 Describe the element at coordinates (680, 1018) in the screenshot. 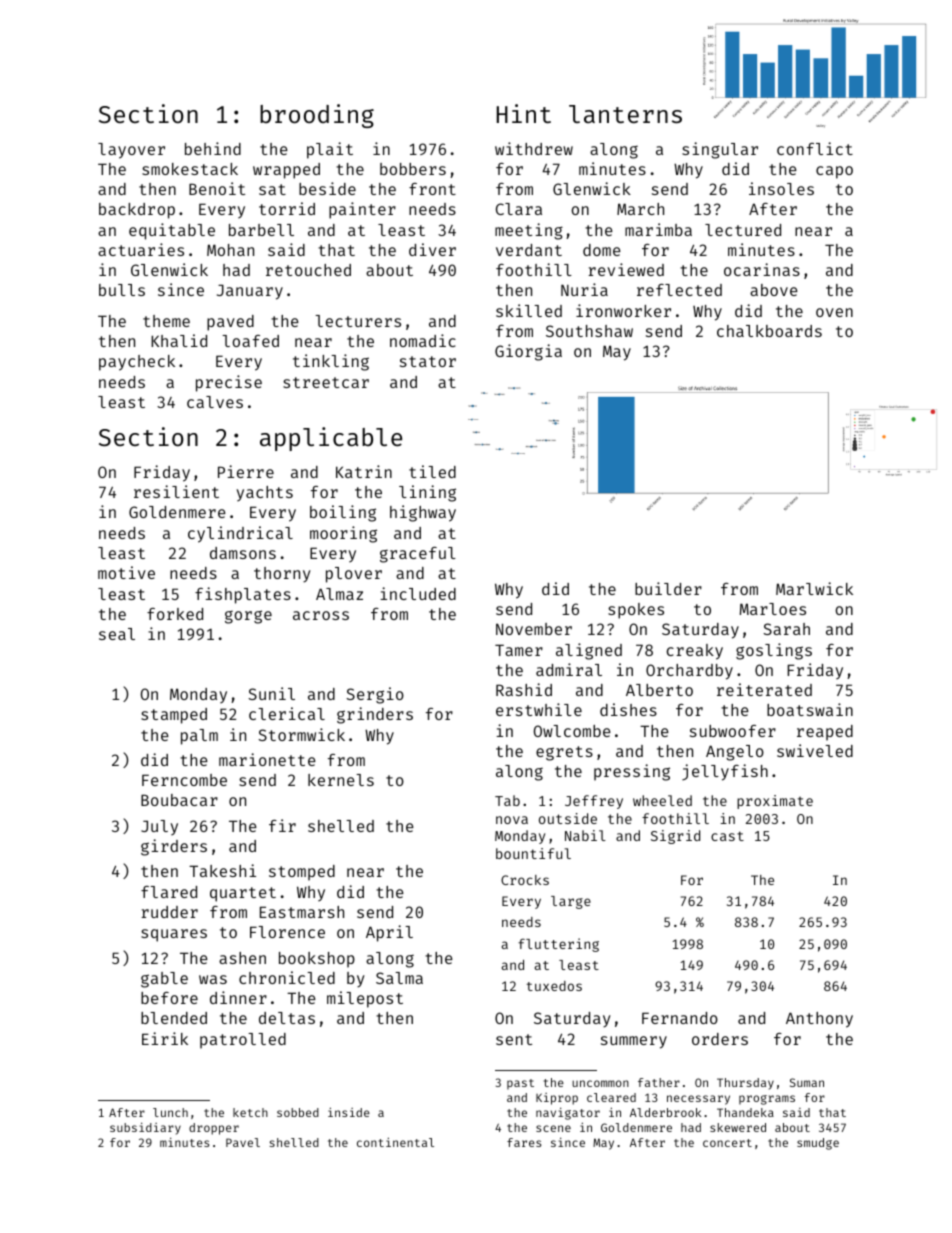

I see `Fernando` at that location.
